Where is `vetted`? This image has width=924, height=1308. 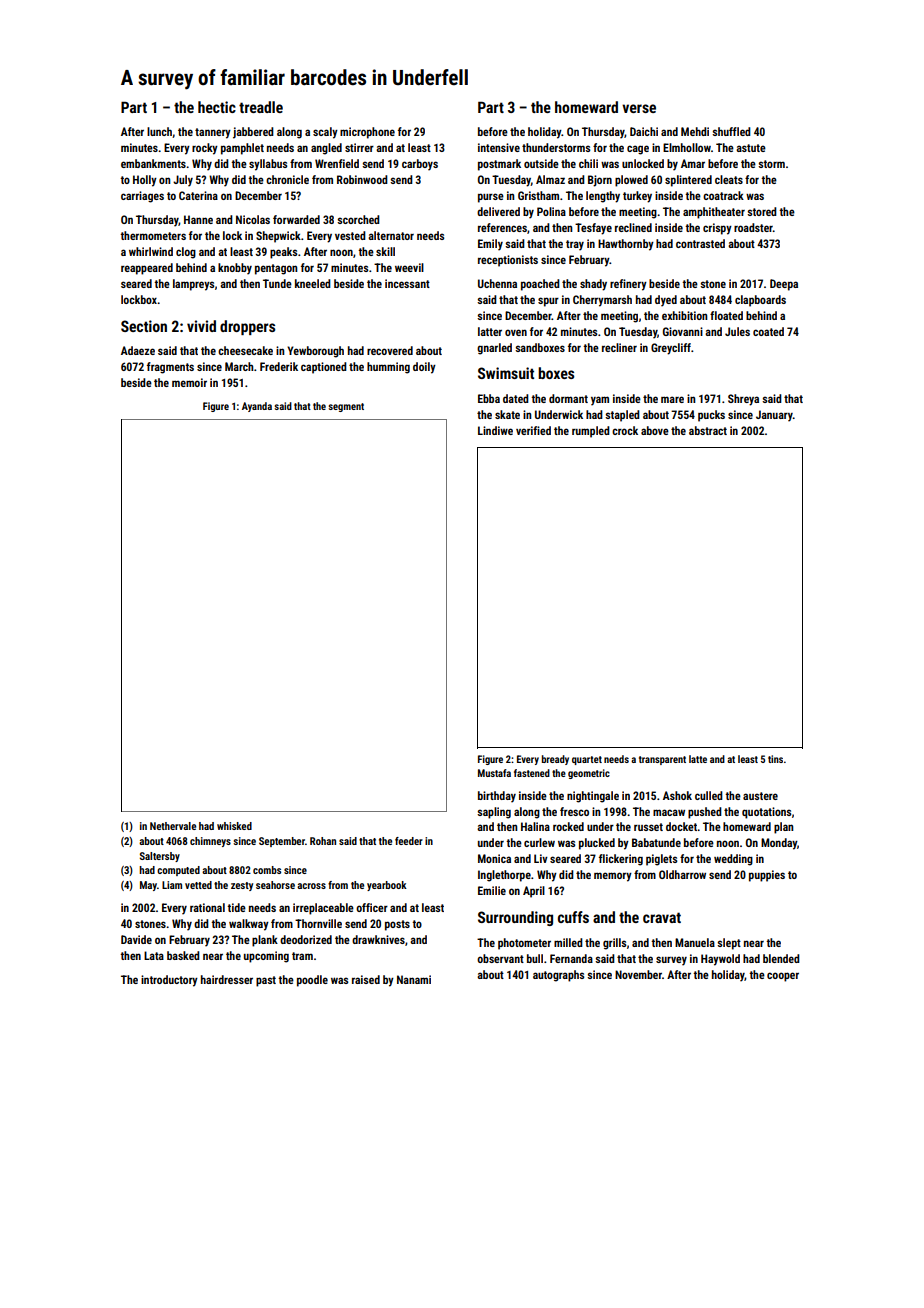
vetted is located at coordinates (198, 885).
